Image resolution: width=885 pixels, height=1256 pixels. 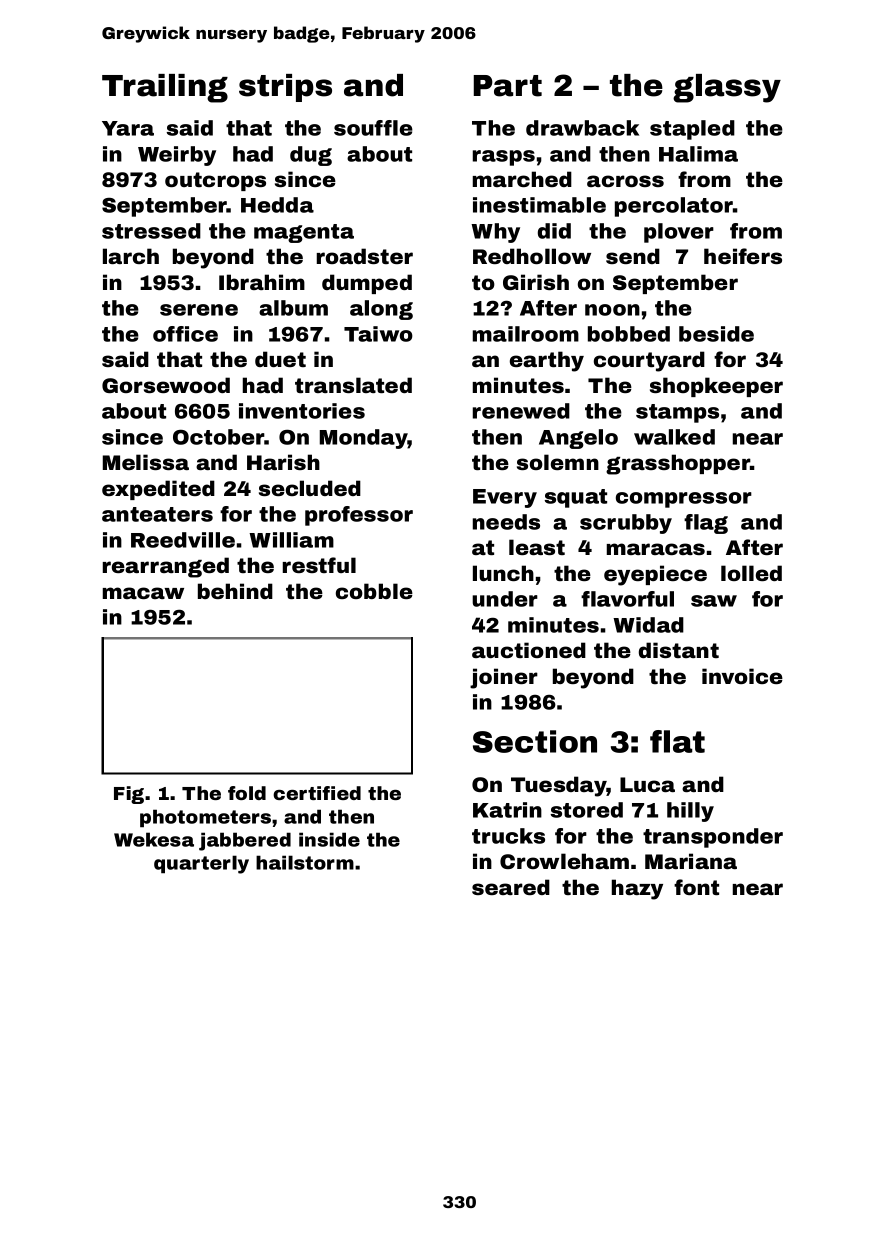 I want to click on seared, so click(x=511, y=887).
